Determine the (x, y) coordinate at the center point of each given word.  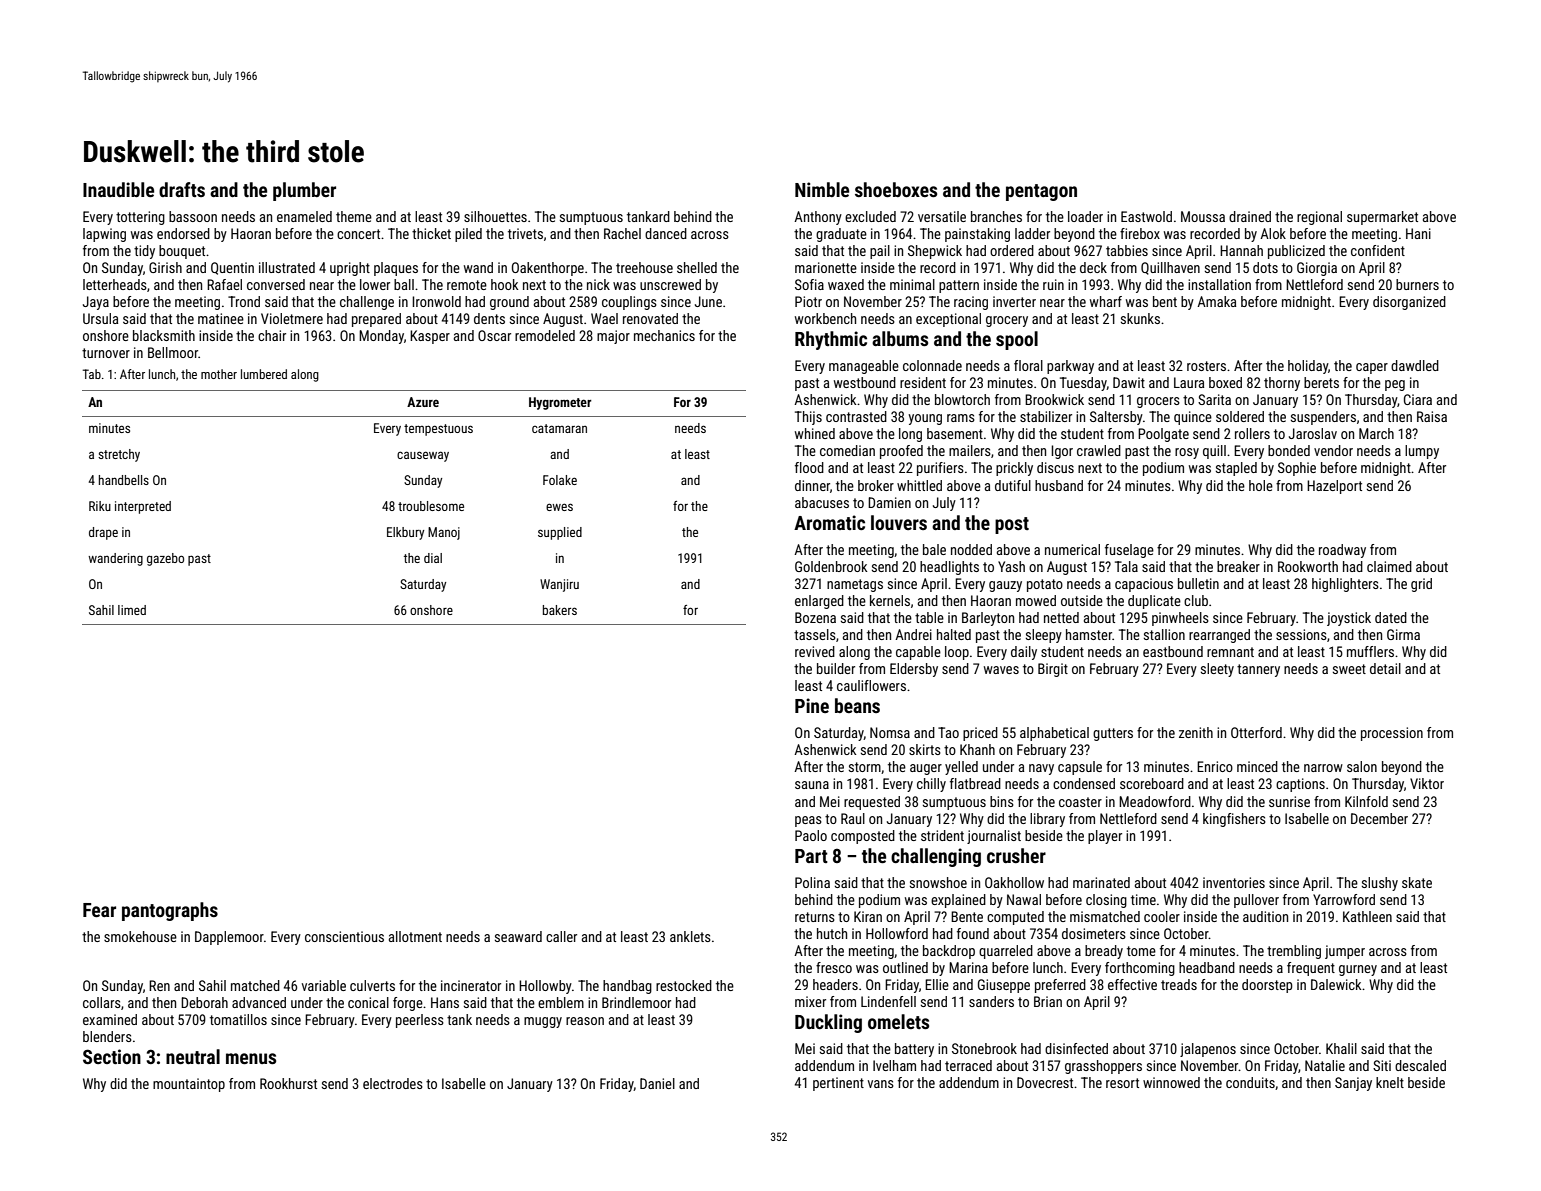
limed (132, 610)
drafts (182, 189)
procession (1392, 734)
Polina (812, 882)
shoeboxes (896, 189)
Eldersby (914, 670)
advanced (259, 1002)
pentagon (1041, 192)
